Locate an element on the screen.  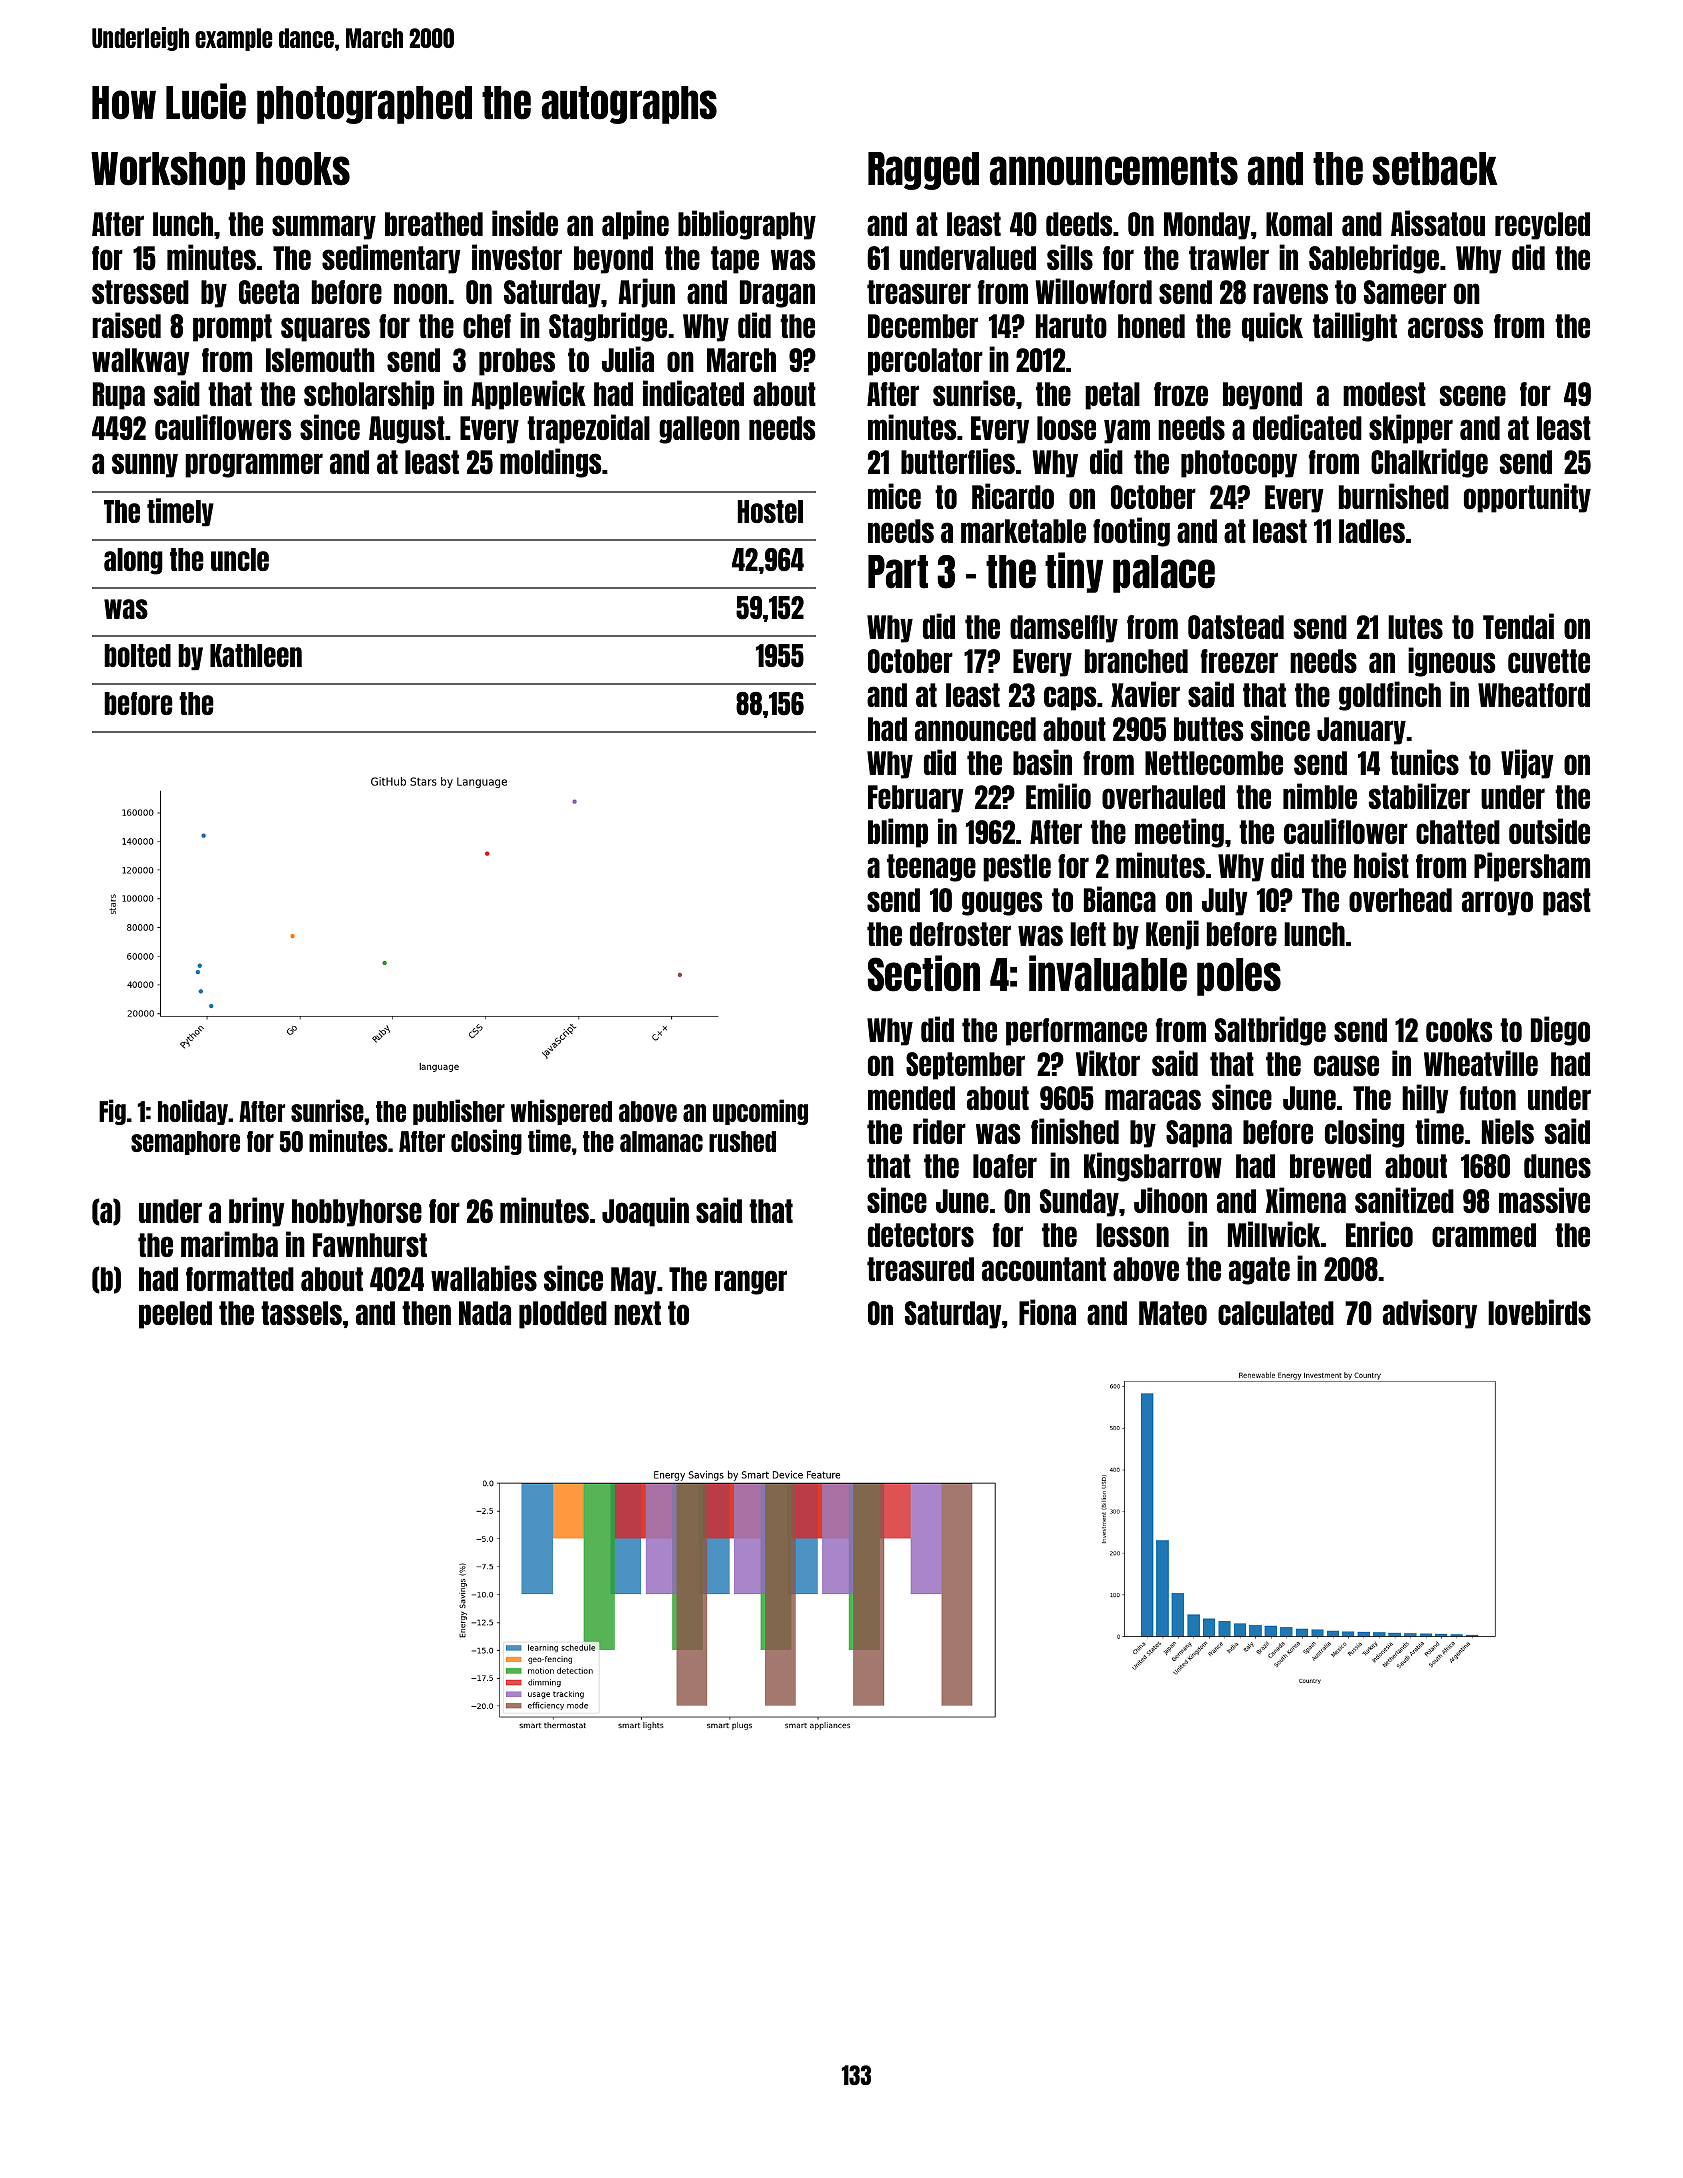
alpine is located at coordinates (635, 225).
